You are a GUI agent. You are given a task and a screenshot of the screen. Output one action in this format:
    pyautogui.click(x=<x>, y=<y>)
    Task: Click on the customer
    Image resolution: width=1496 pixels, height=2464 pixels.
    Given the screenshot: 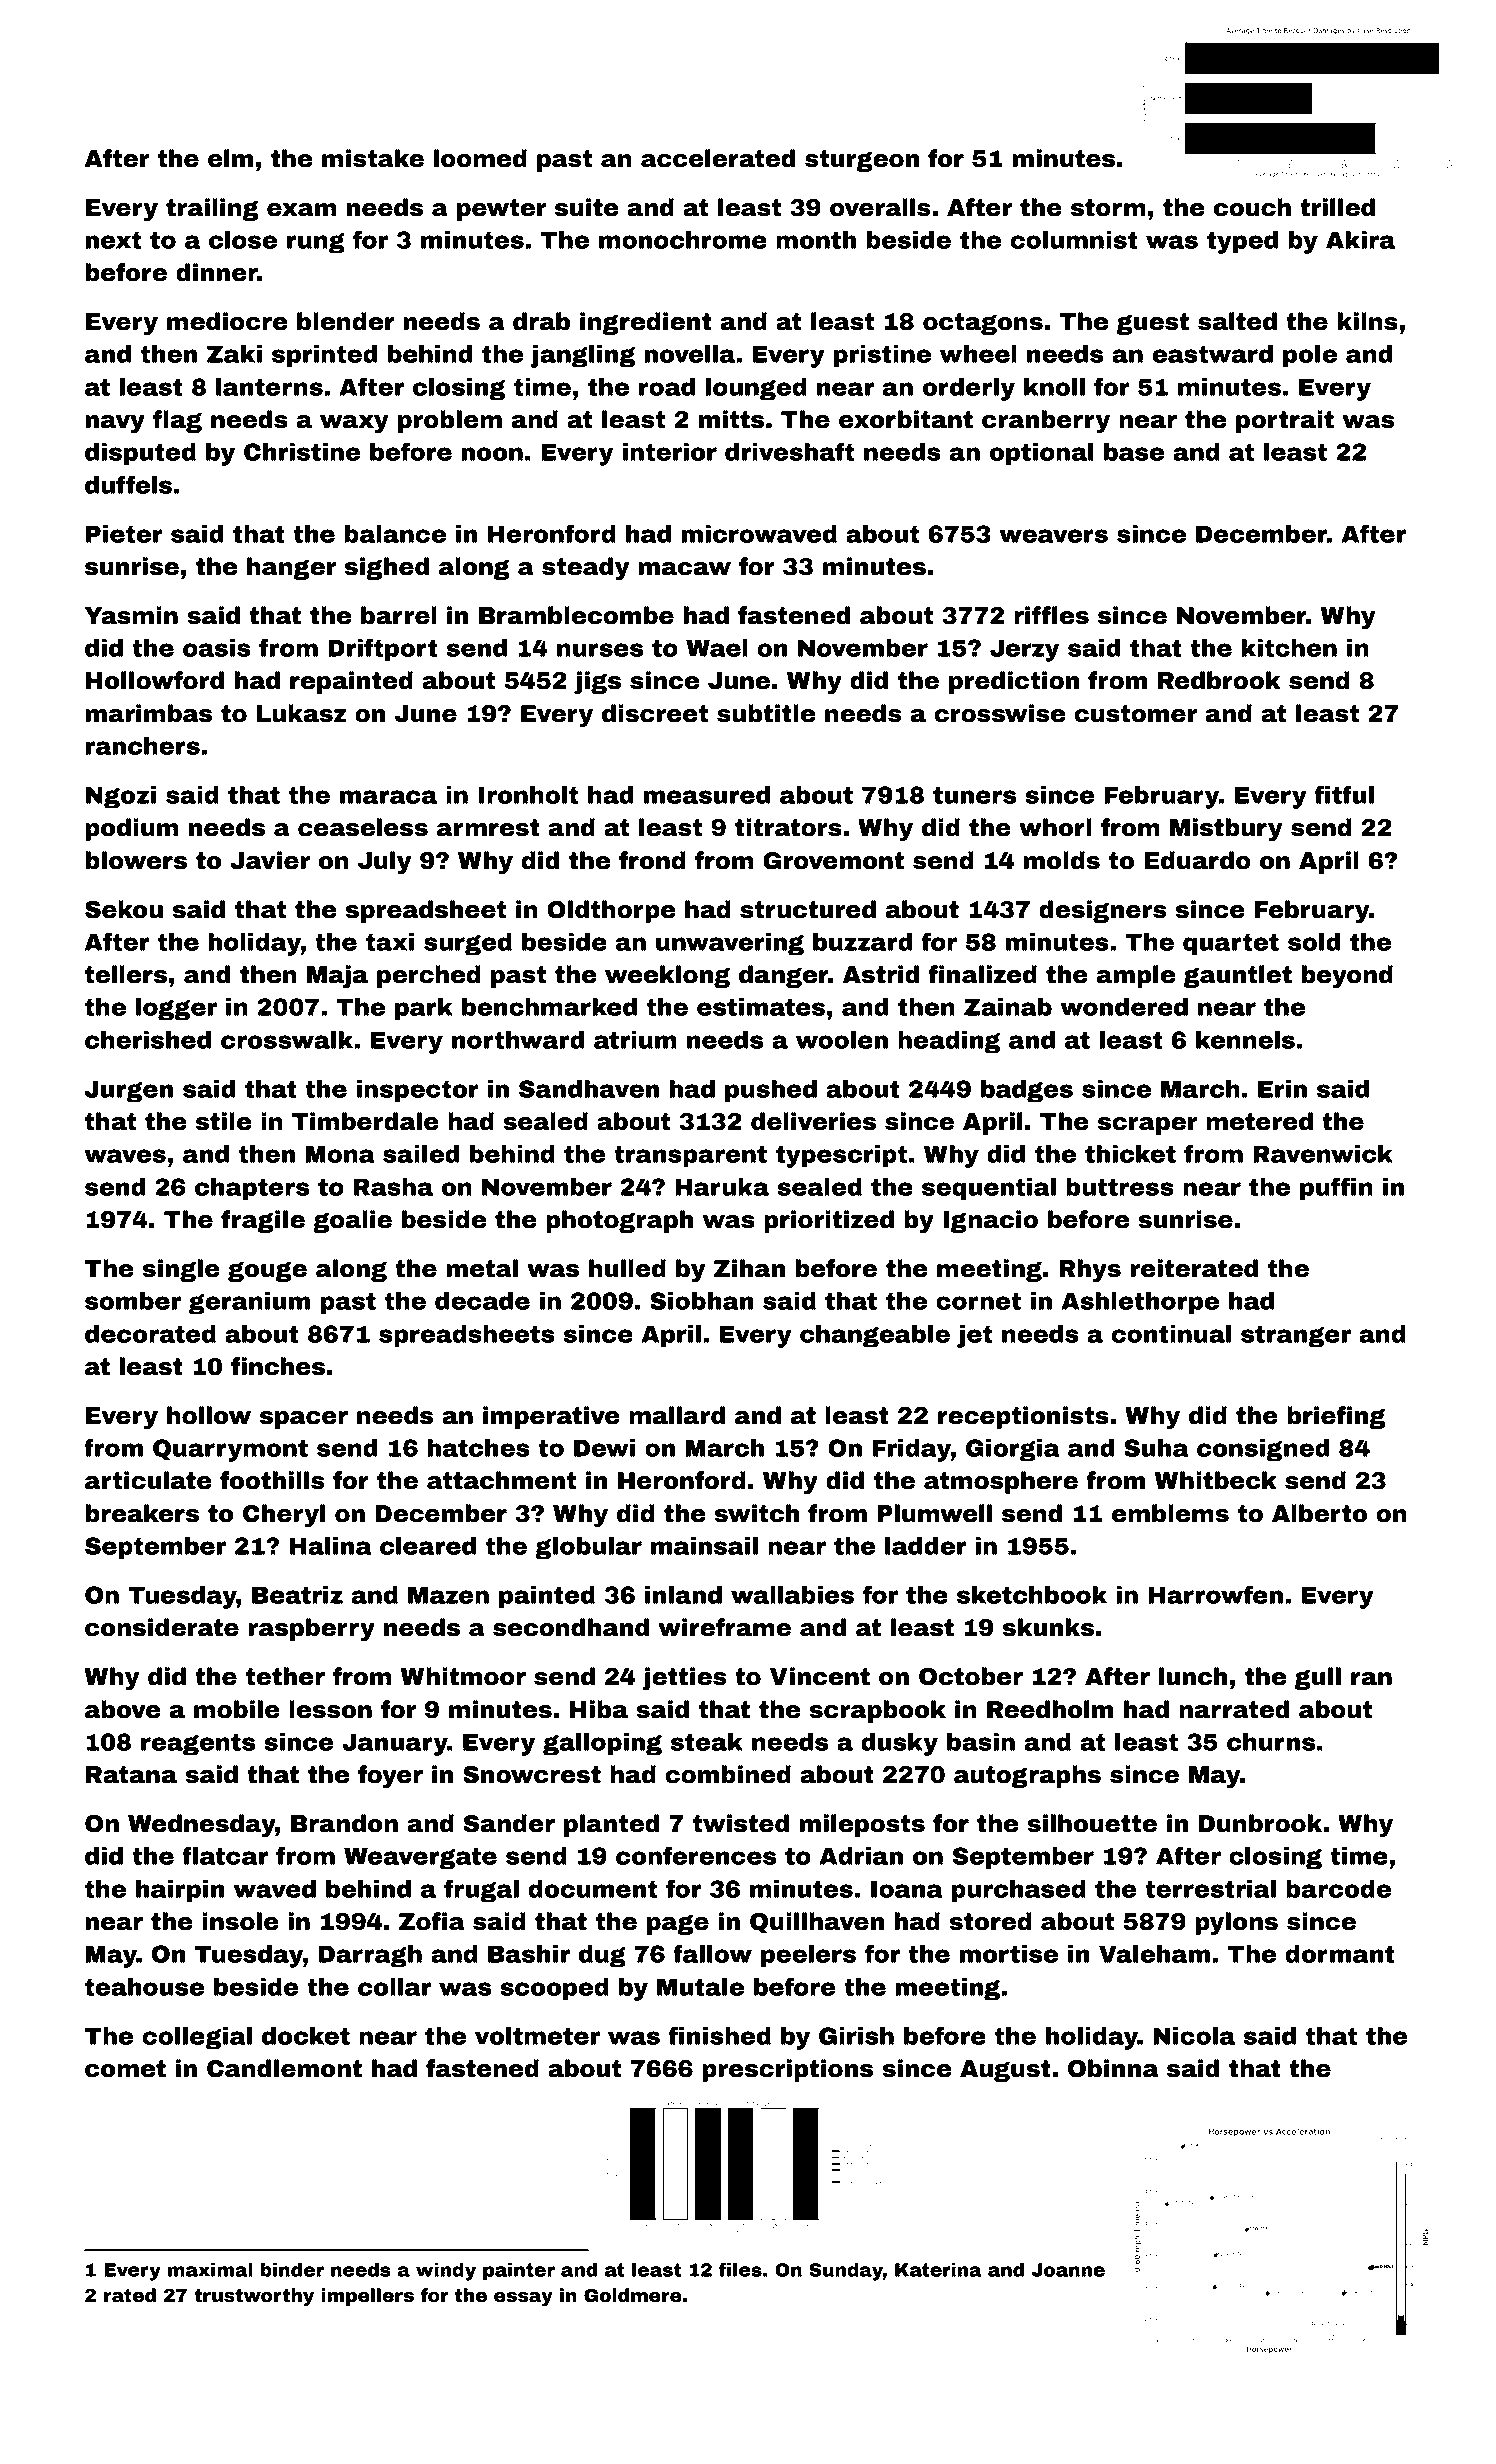 What is the action you would take?
    pyautogui.click(x=1135, y=714)
